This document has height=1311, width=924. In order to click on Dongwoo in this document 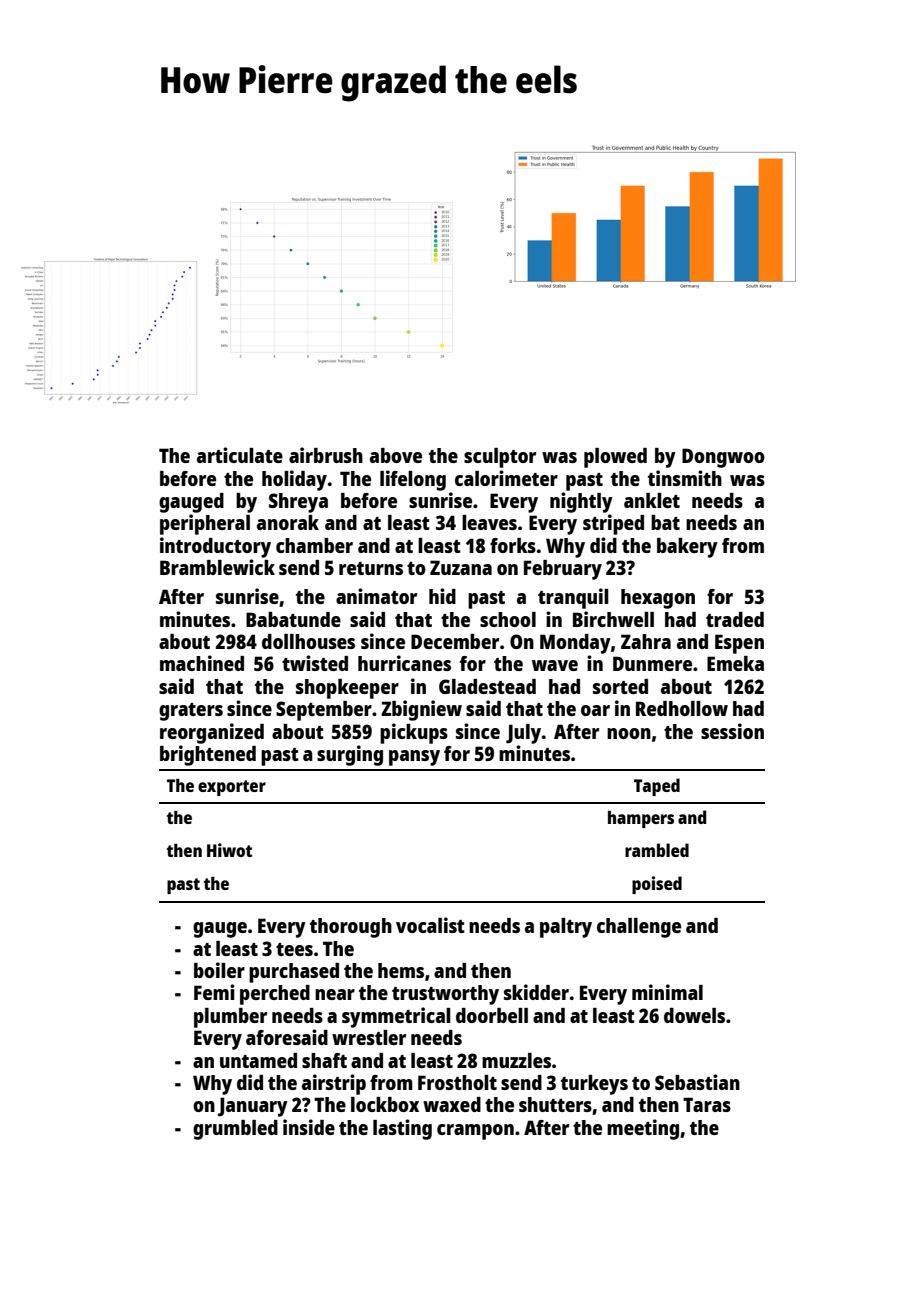, I will do `click(723, 458)`.
